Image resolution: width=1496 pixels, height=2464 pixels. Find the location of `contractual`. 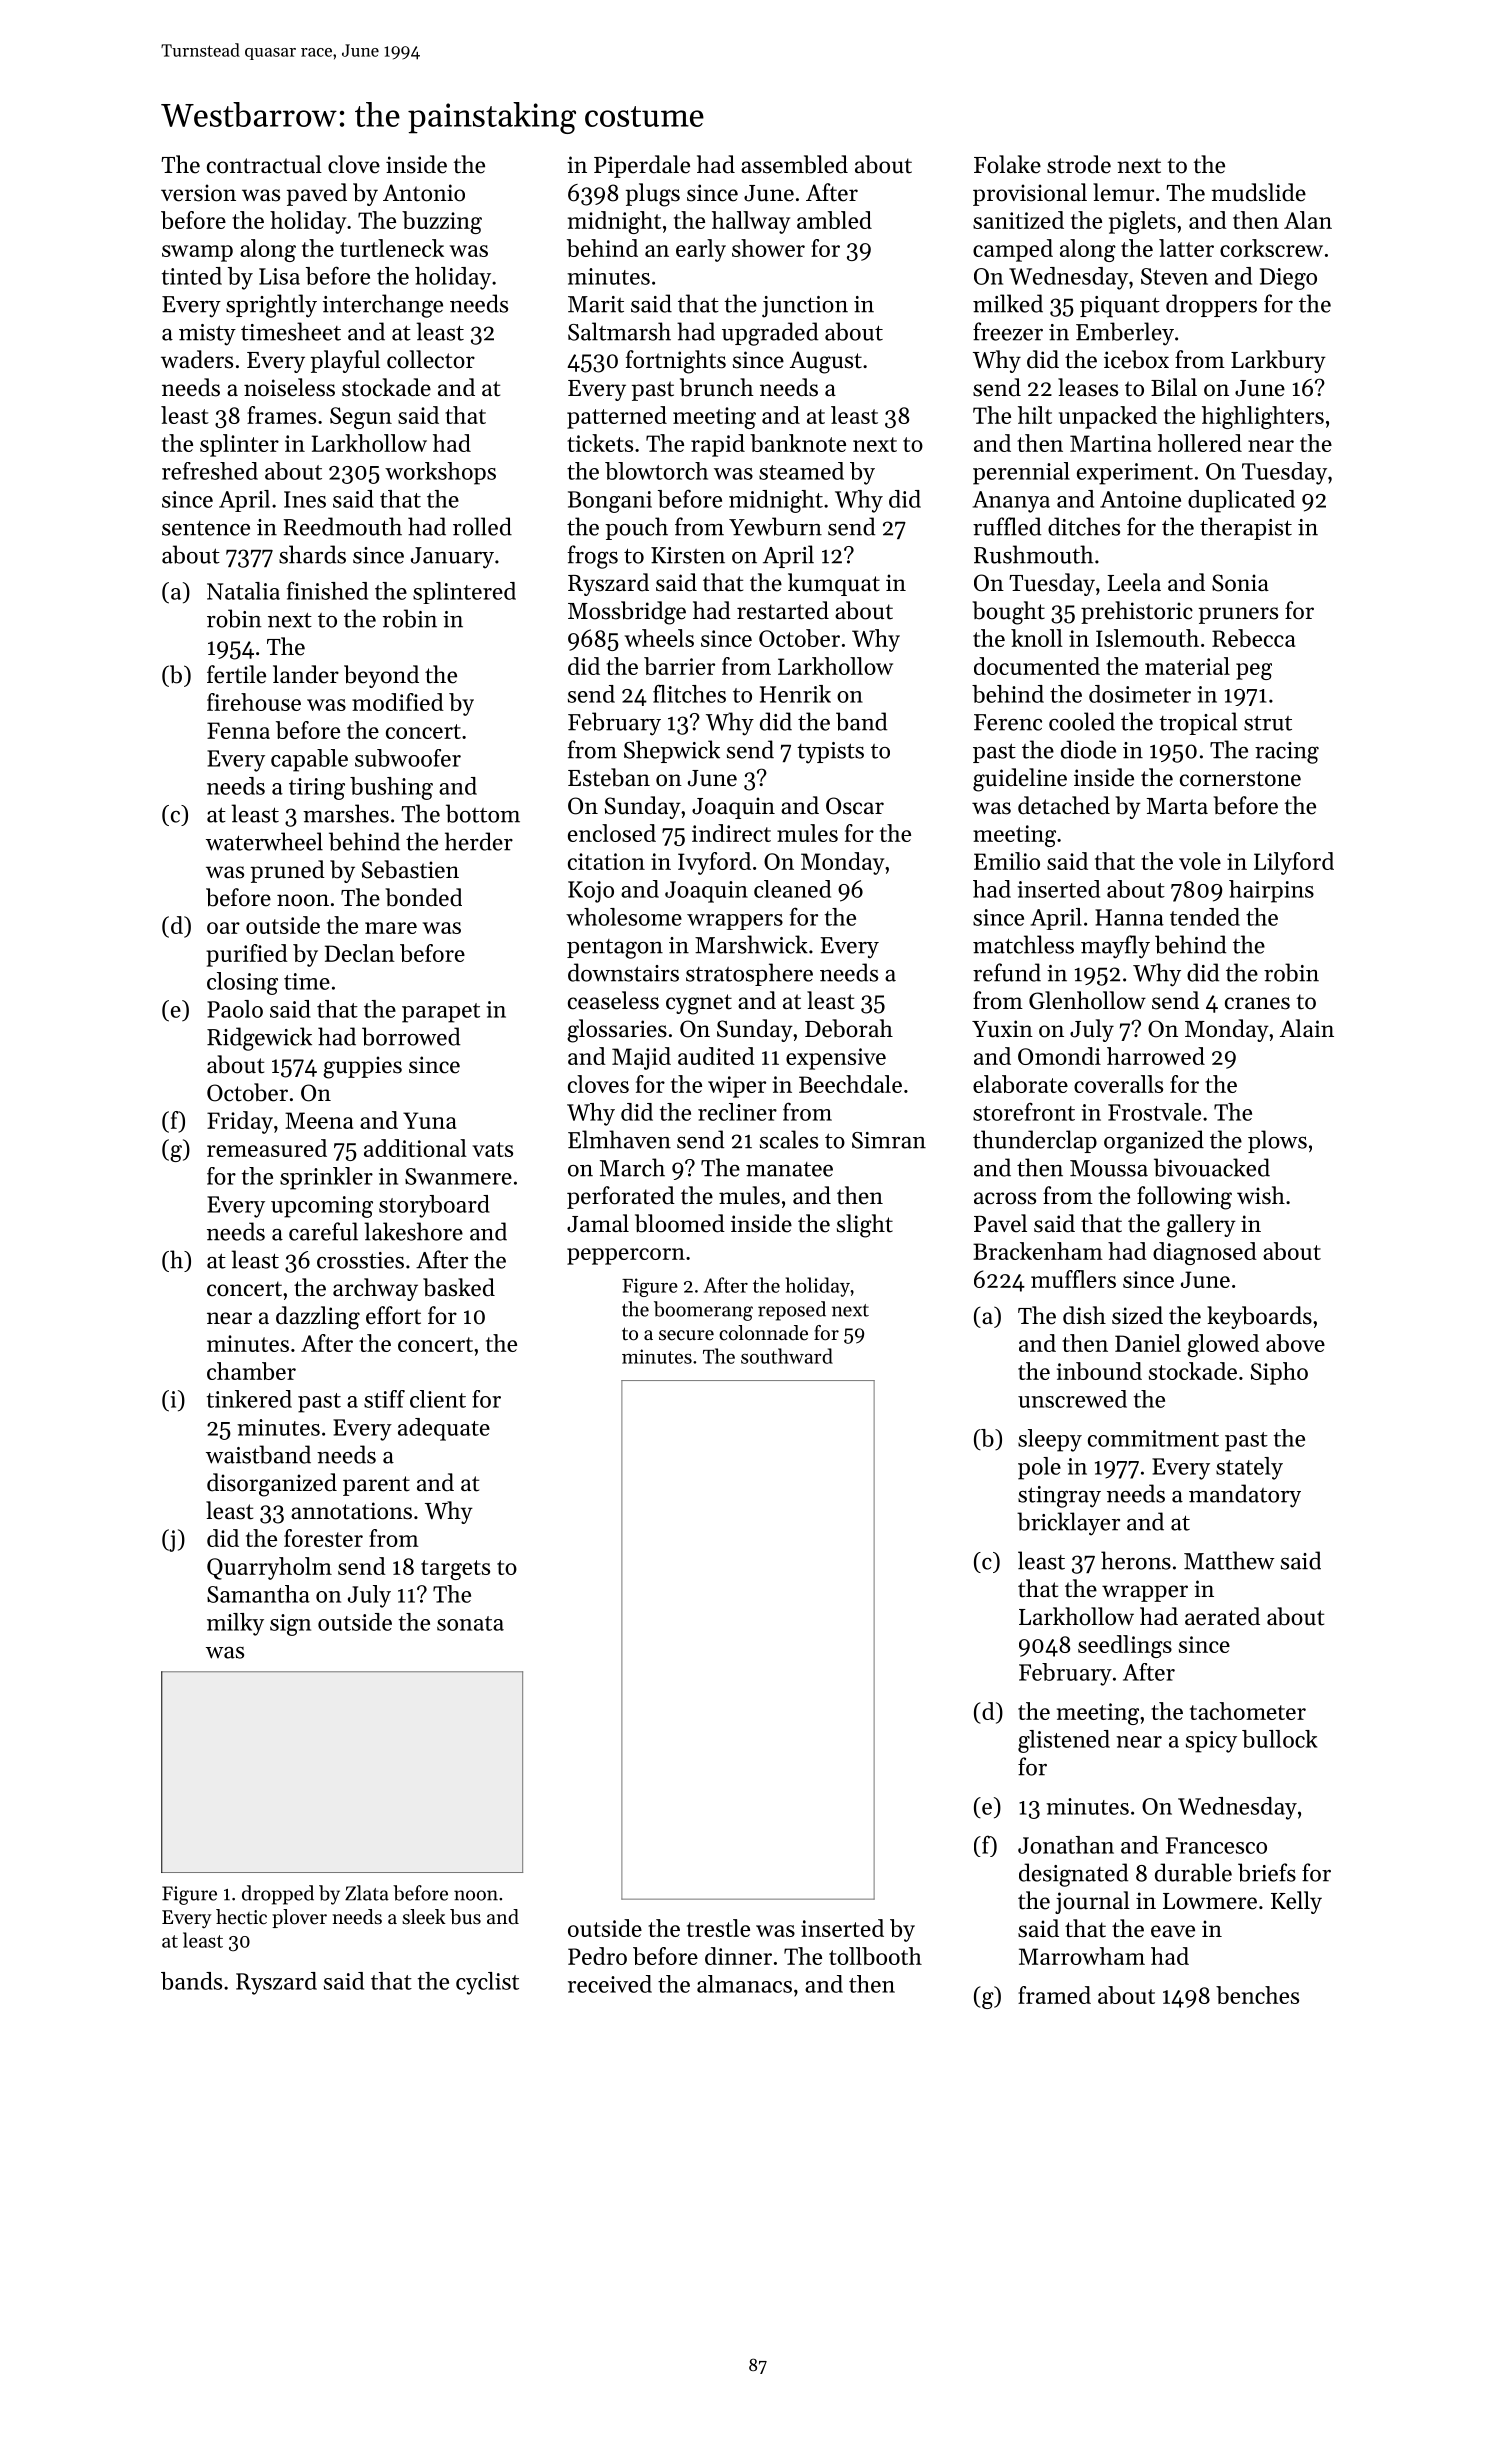

contractual is located at coordinates (264, 164).
